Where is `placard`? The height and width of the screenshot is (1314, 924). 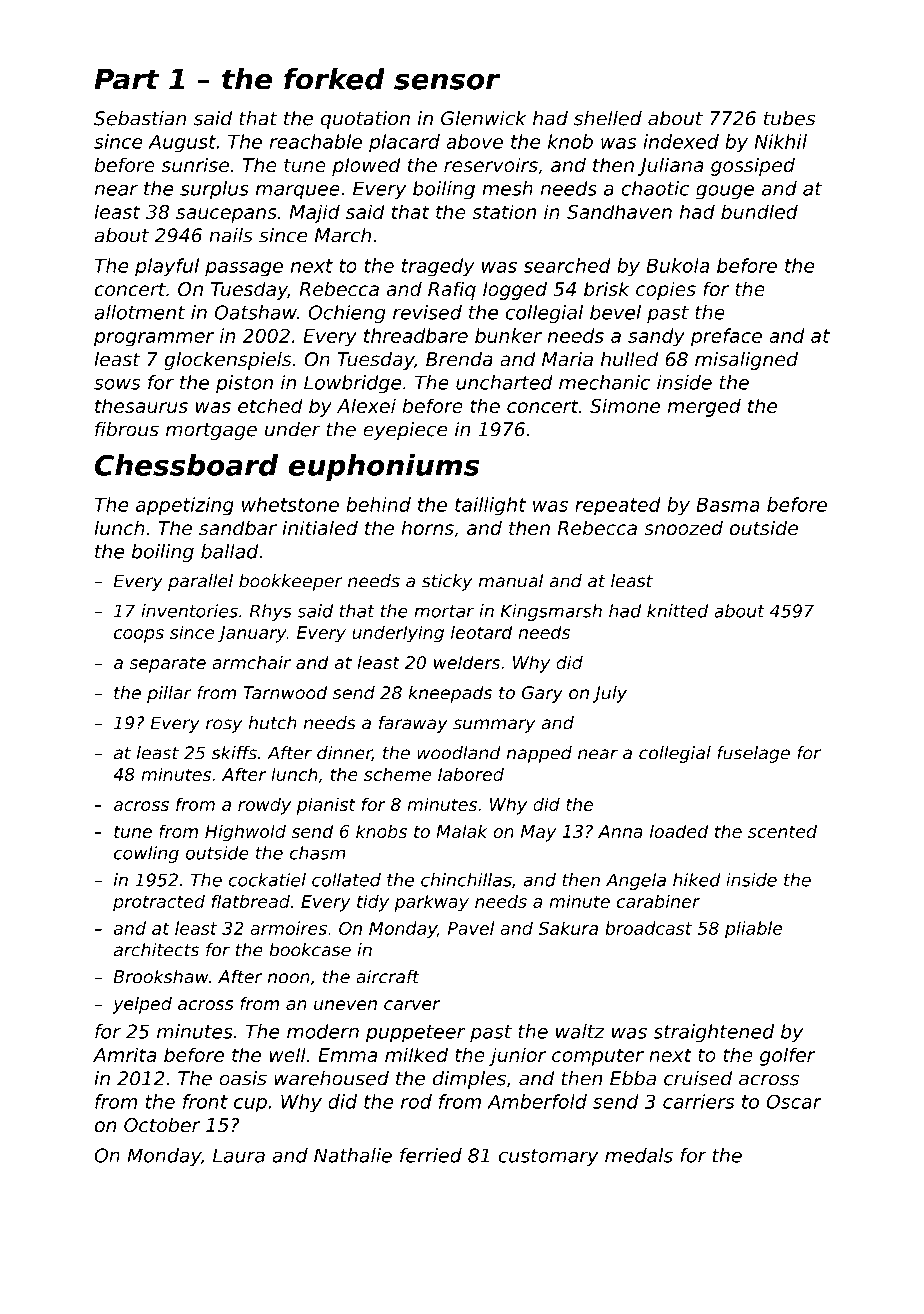
placard is located at coordinates (404, 143).
